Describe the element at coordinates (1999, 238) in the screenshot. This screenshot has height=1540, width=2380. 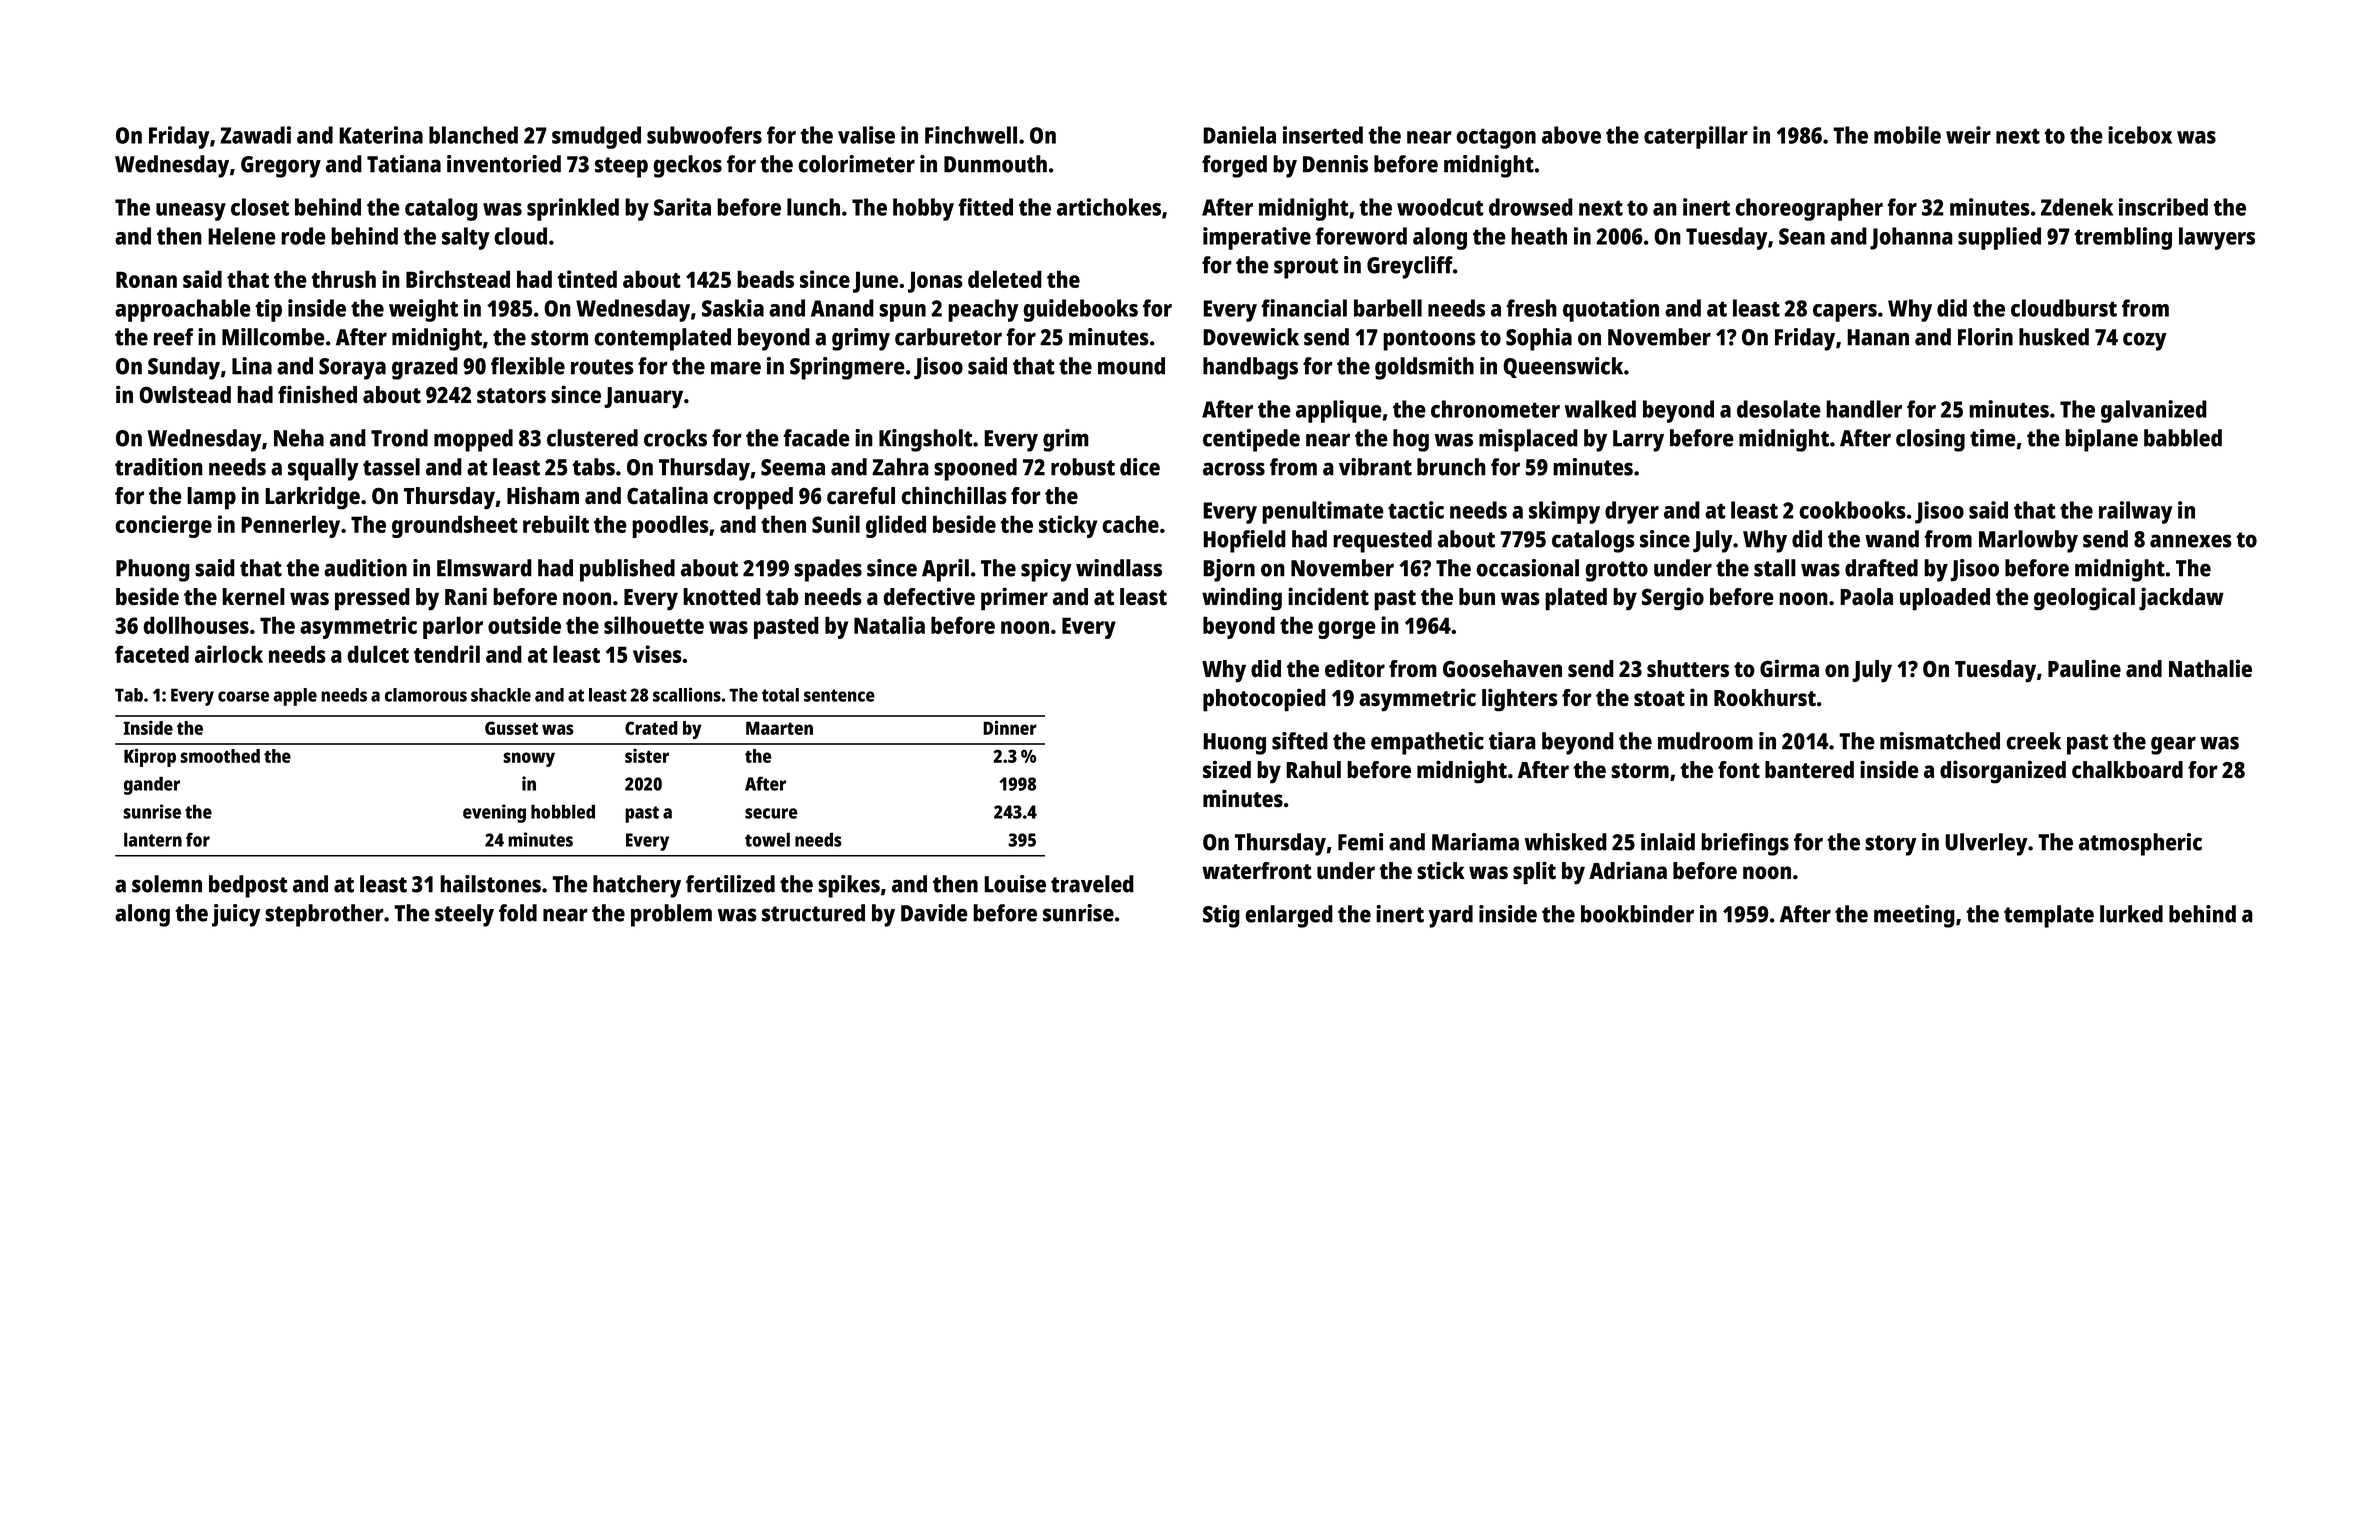
I see `supplied` at that location.
